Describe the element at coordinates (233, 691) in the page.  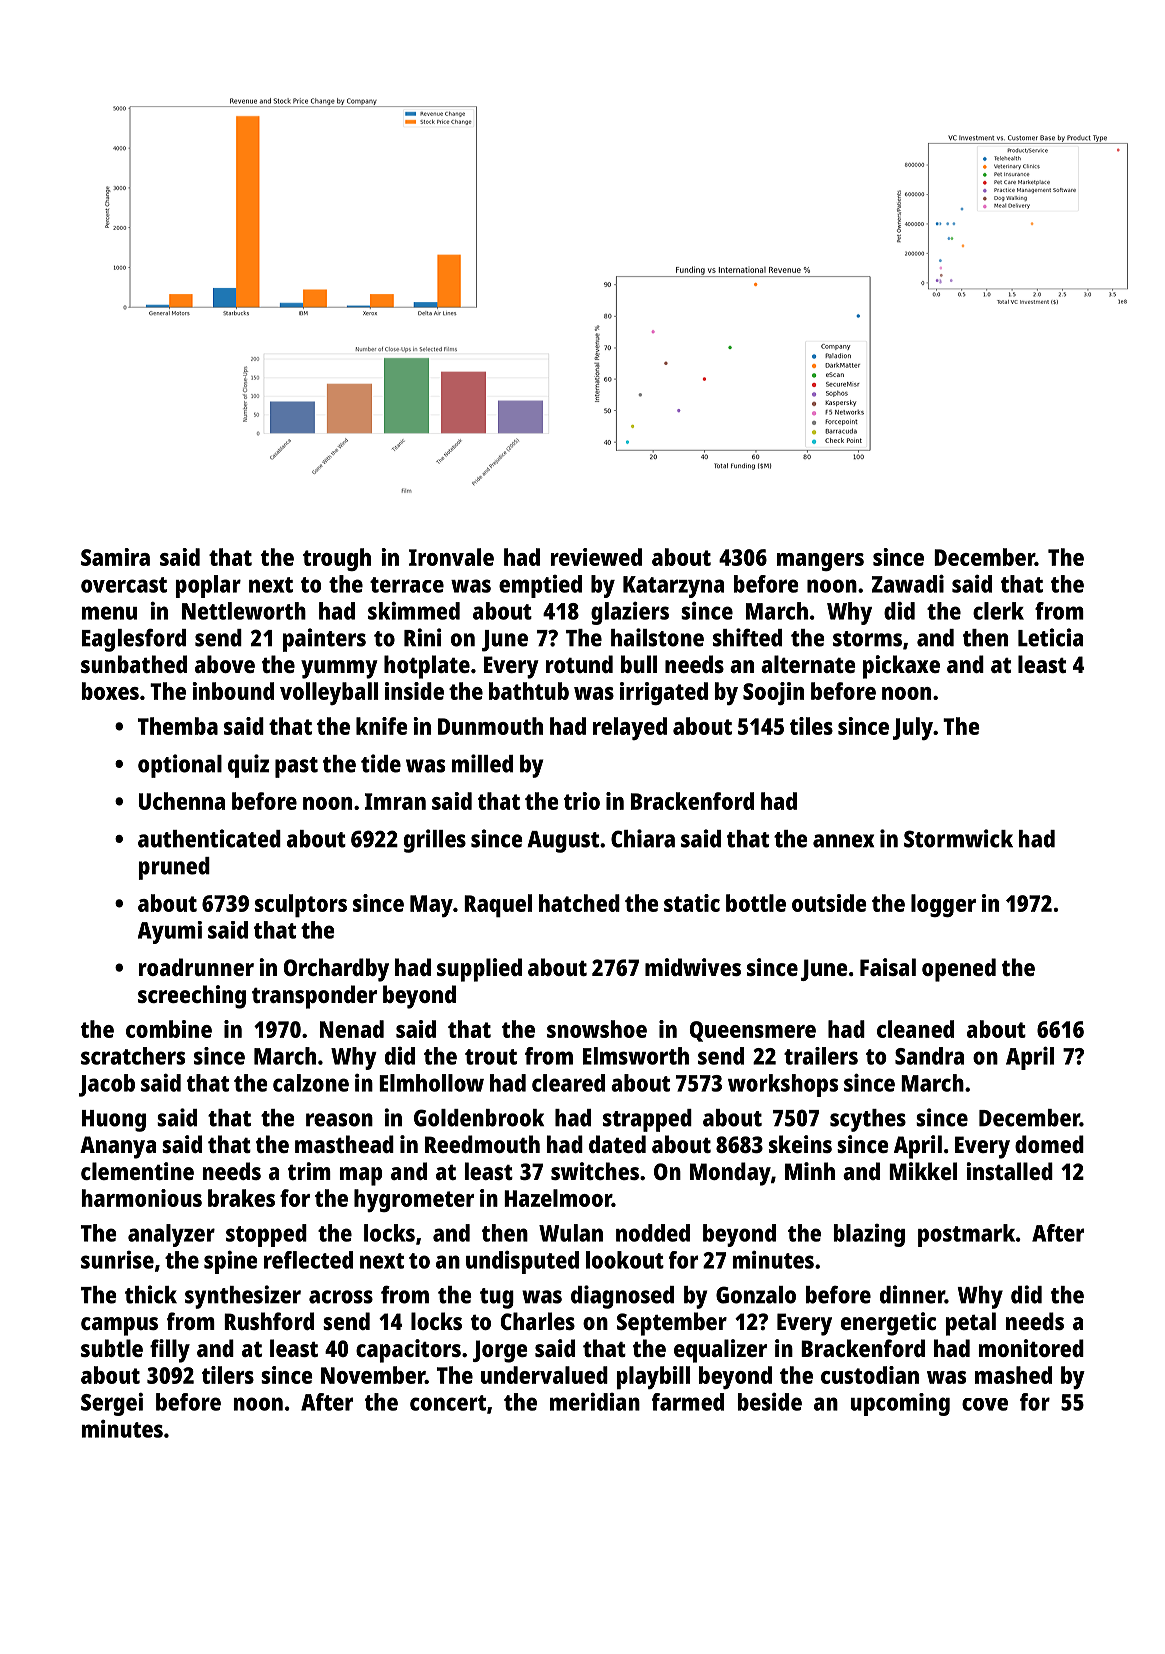
I see `inbound` at that location.
